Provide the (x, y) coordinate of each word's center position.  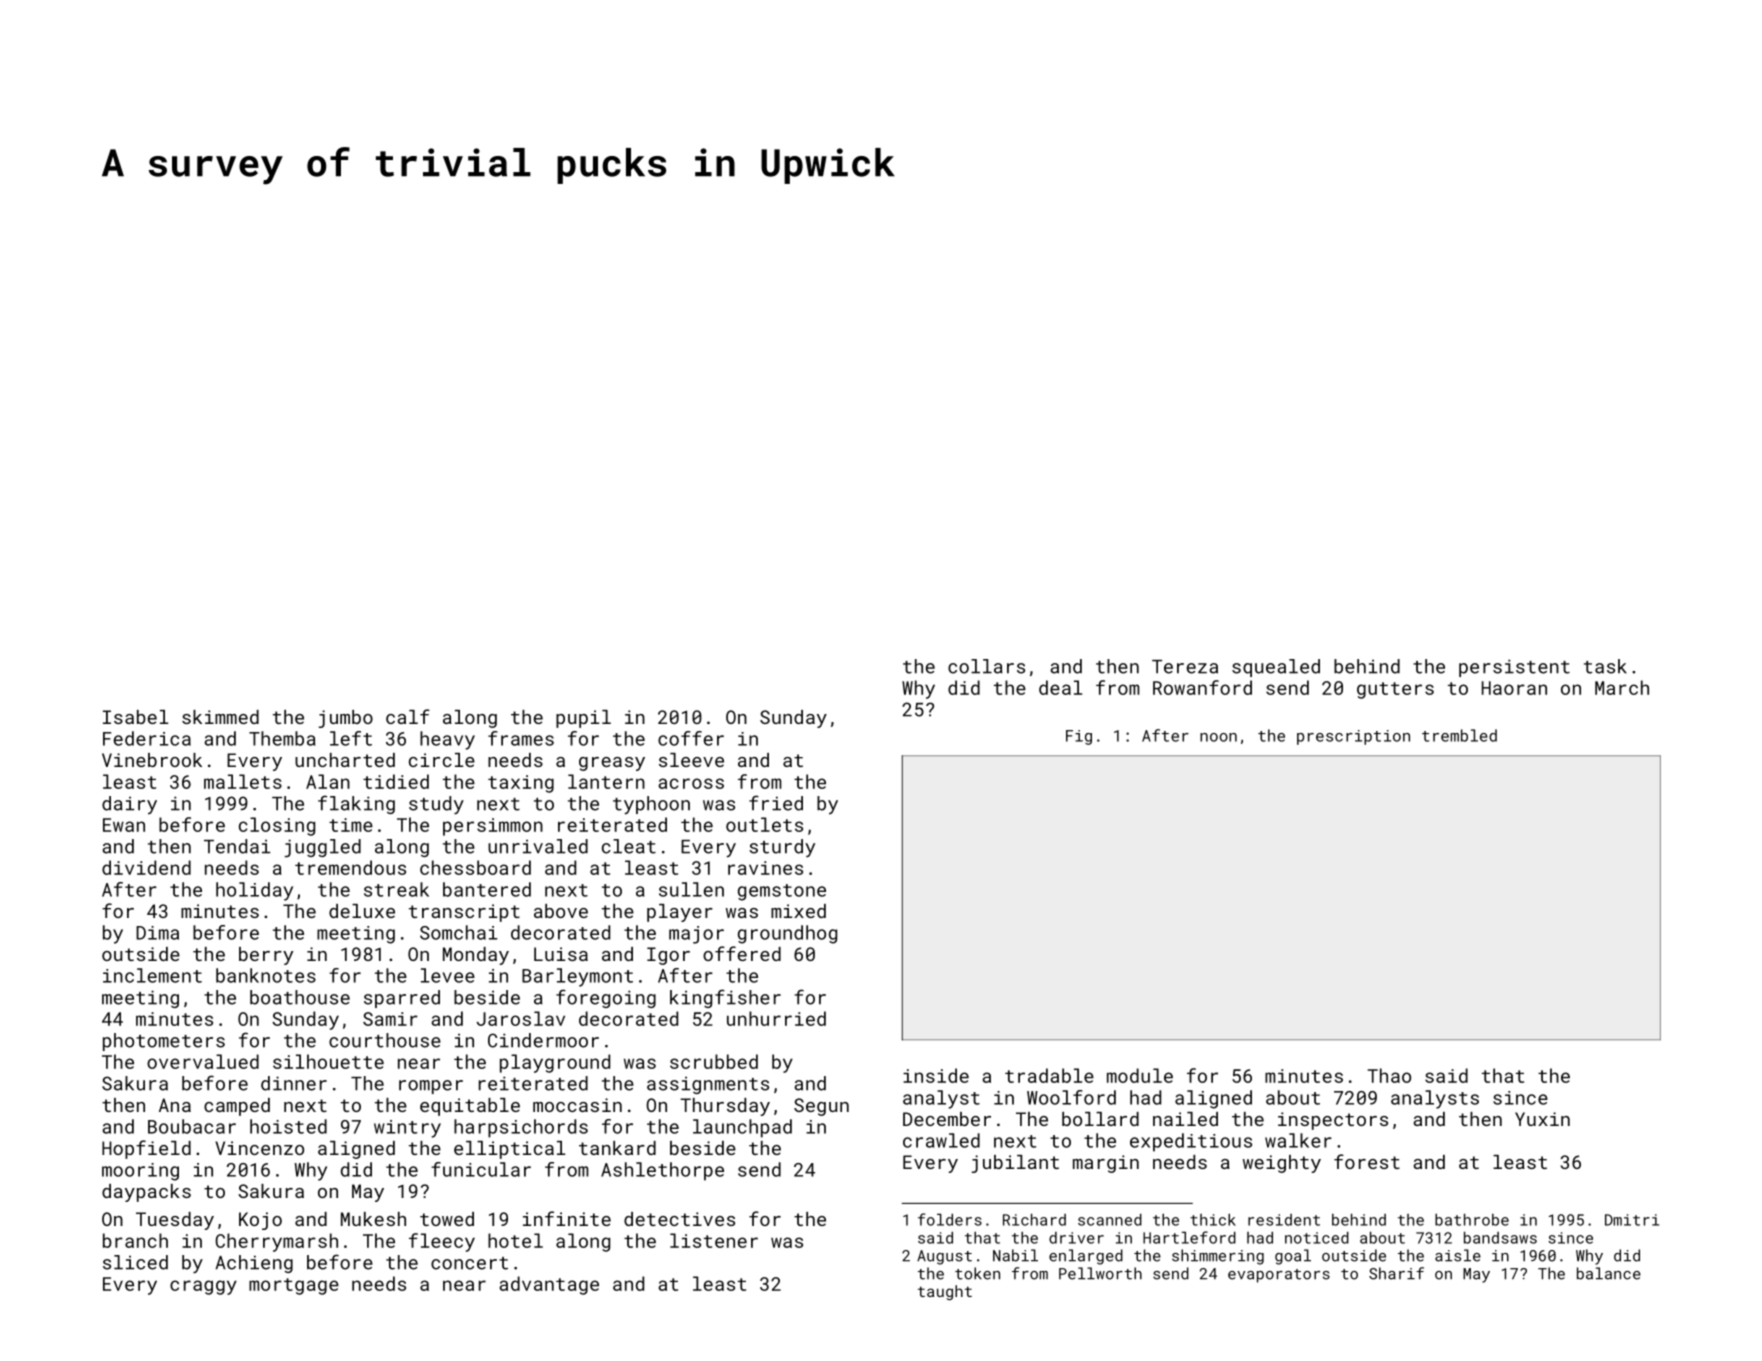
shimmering (1218, 1257)
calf (408, 716)
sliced (135, 1262)
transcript (464, 913)
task (1605, 666)
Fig (1079, 737)
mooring (140, 1172)
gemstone (782, 892)
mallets (243, 781)
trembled (1459, 735)
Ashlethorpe (662, 1171)
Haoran (1514, 688)
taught (945, 1292)
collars (986, 666)
